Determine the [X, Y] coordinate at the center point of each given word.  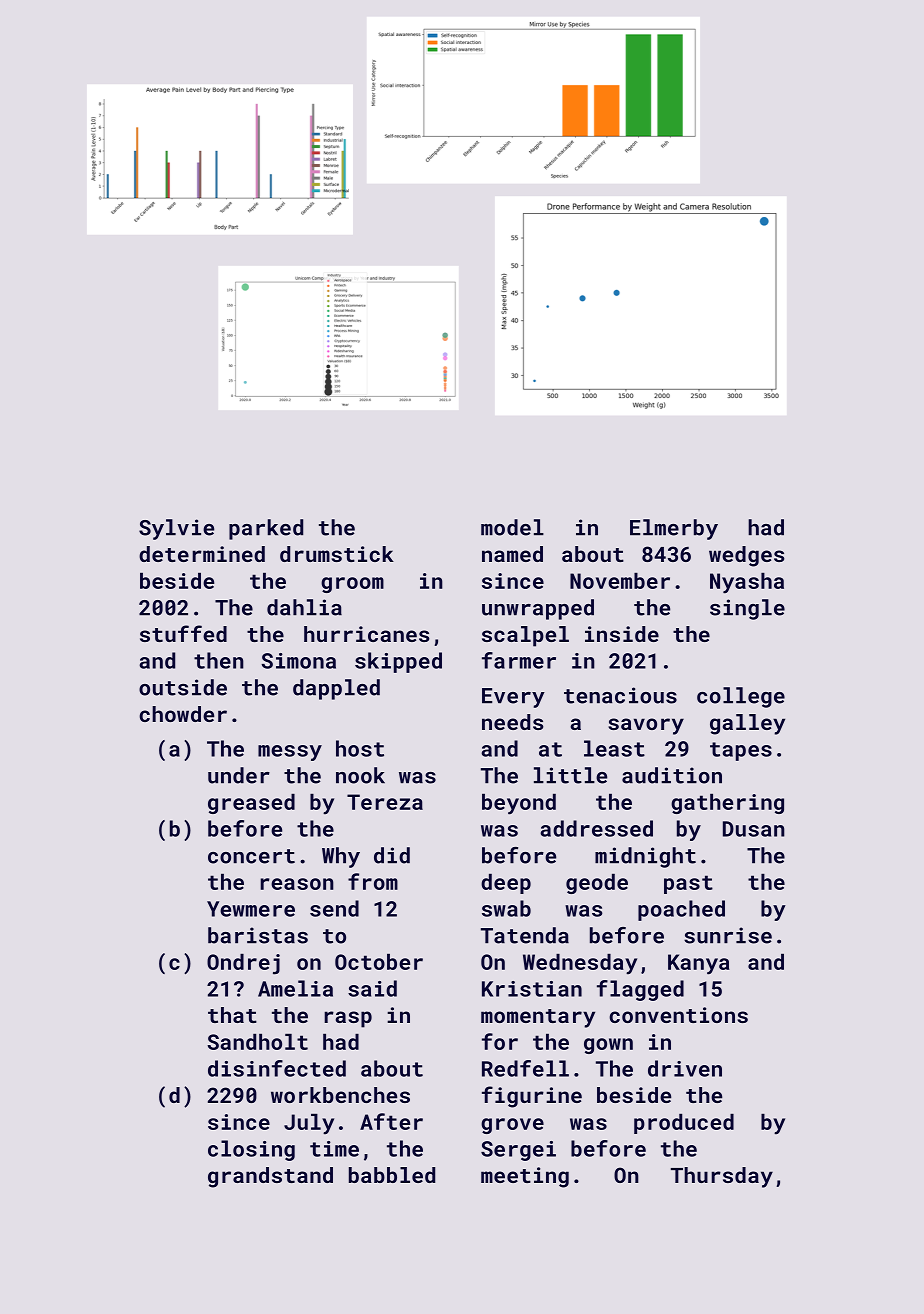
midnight [645, 857]
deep [506, 884]
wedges [746, 556]
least [614, 748]
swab [506, 908]
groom [352, 585]
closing [251, 1150]
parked [266, 529]
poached [681, 910]
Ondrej [243, 964]
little [570, 775]
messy [290, 753]
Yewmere [251, 909]
